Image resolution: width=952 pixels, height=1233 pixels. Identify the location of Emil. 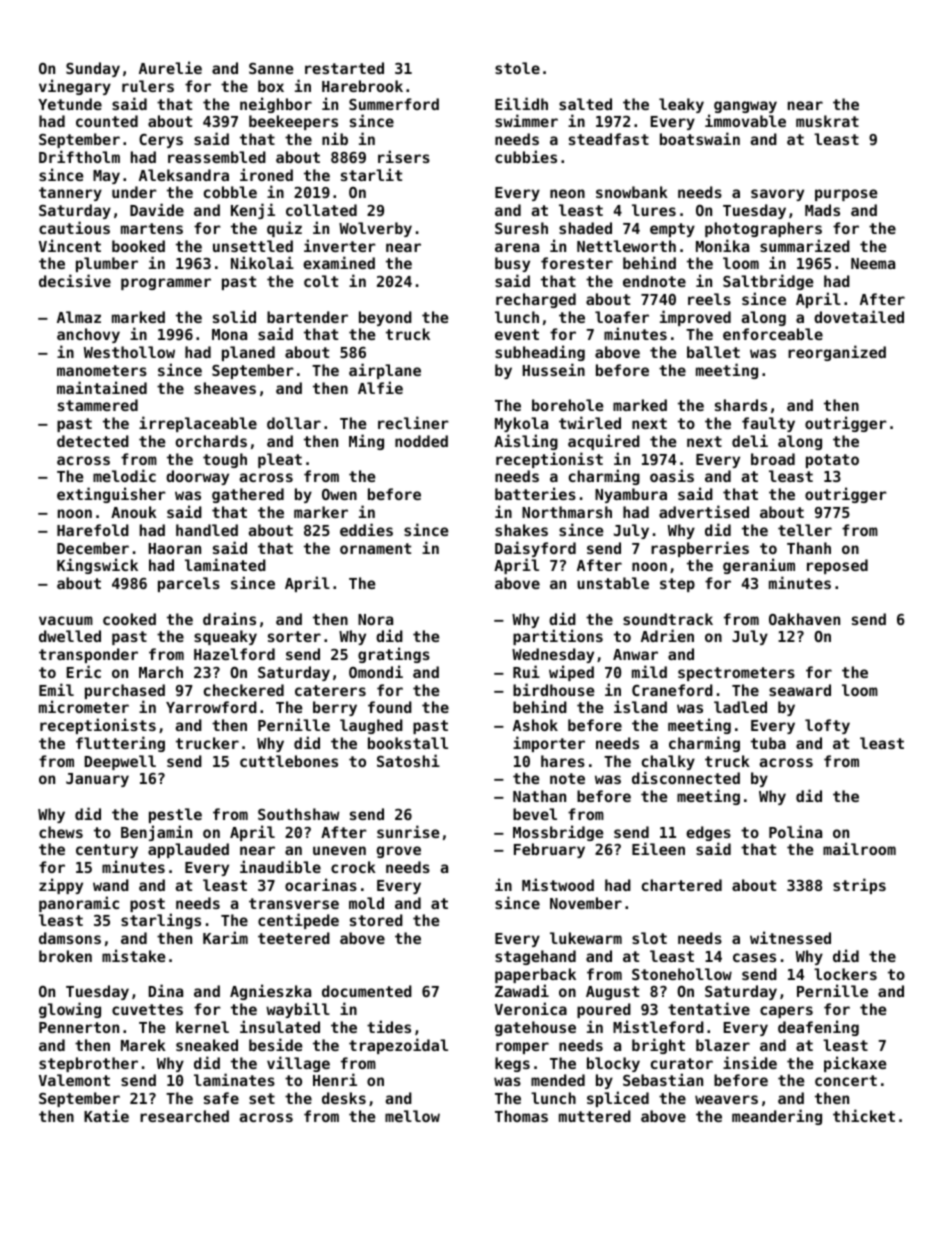
(56, 689).
